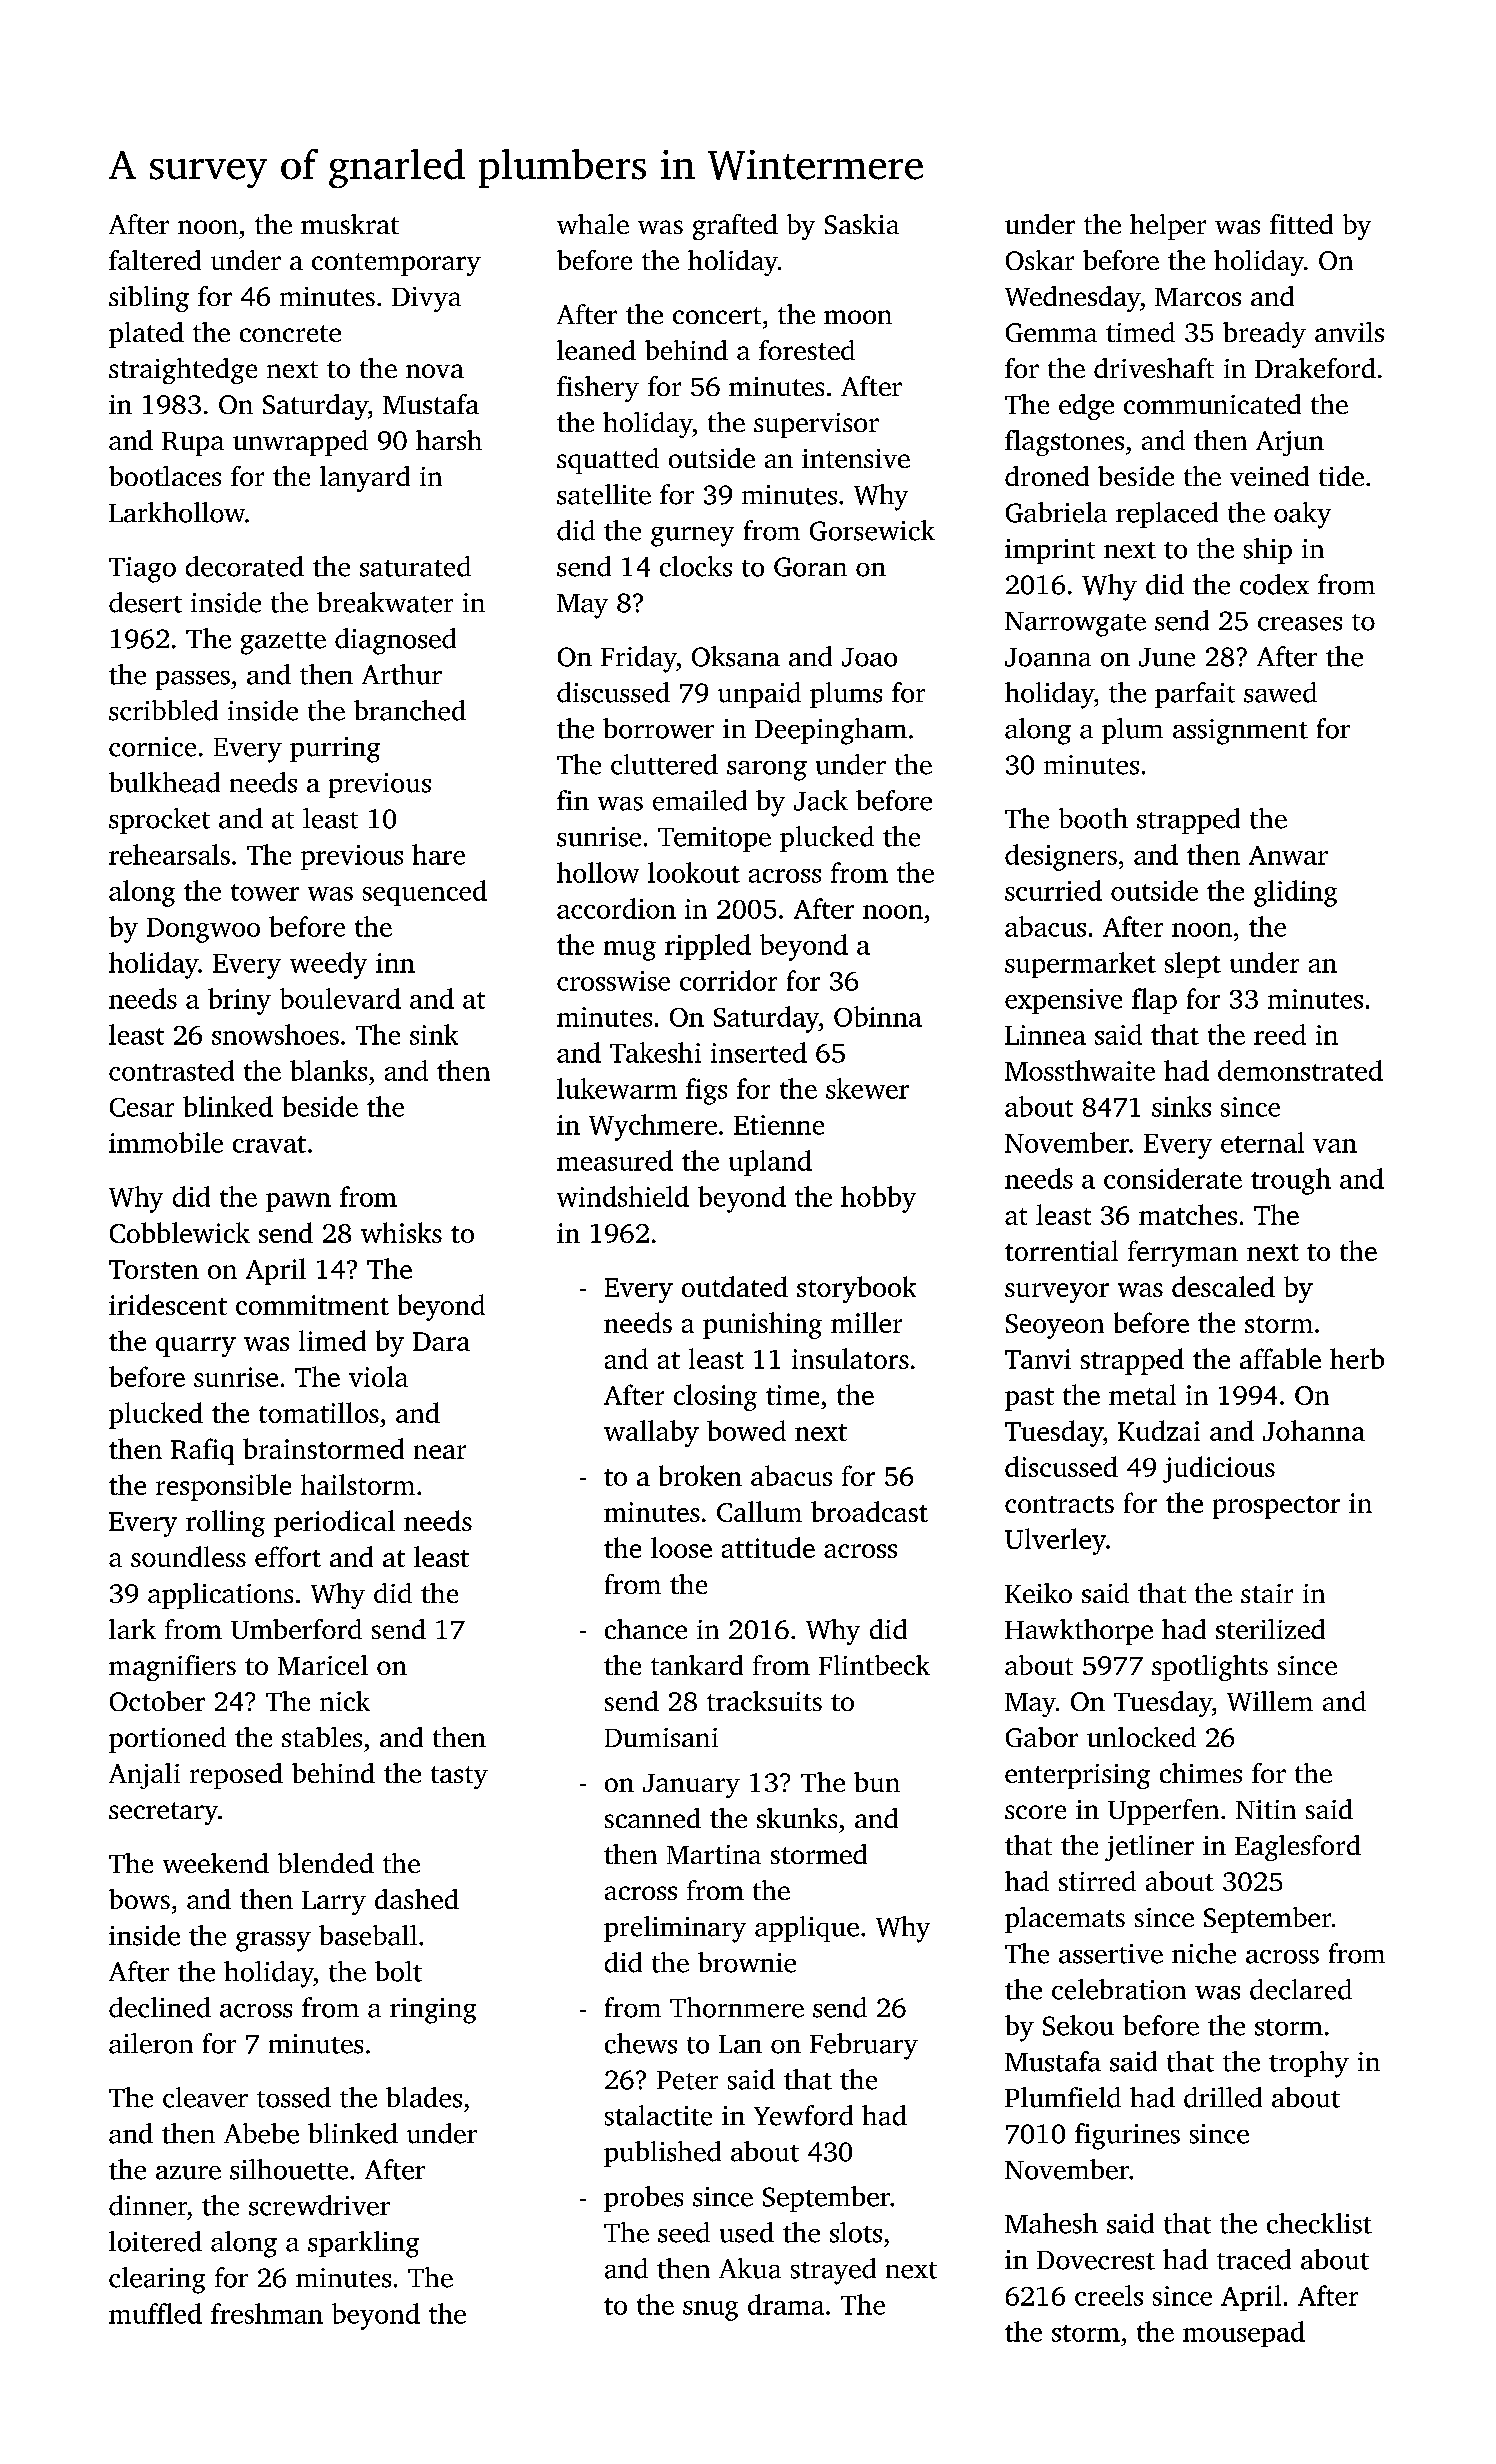 This screenshot has width=1496, height=2464. What do you see at coordinates (1168, 227) in the screenshot?
I see `helper` at bounding box center [1168, 227].
